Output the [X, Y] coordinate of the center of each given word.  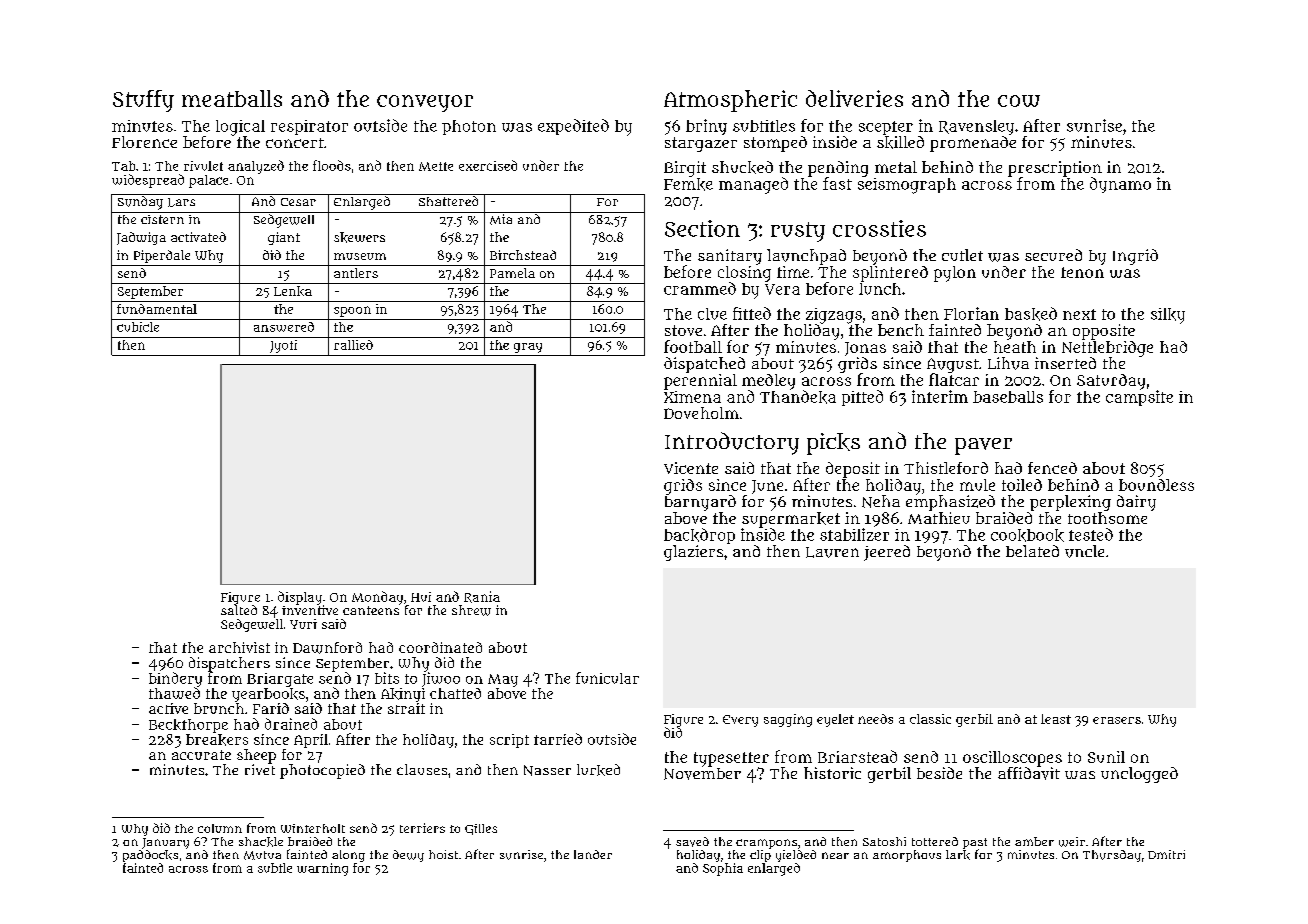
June [767, 487]
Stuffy [143, 101]
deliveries [854, 98]
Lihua [1008, 363]
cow [1019, 101]
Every [740, 721]
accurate [201, 755]
